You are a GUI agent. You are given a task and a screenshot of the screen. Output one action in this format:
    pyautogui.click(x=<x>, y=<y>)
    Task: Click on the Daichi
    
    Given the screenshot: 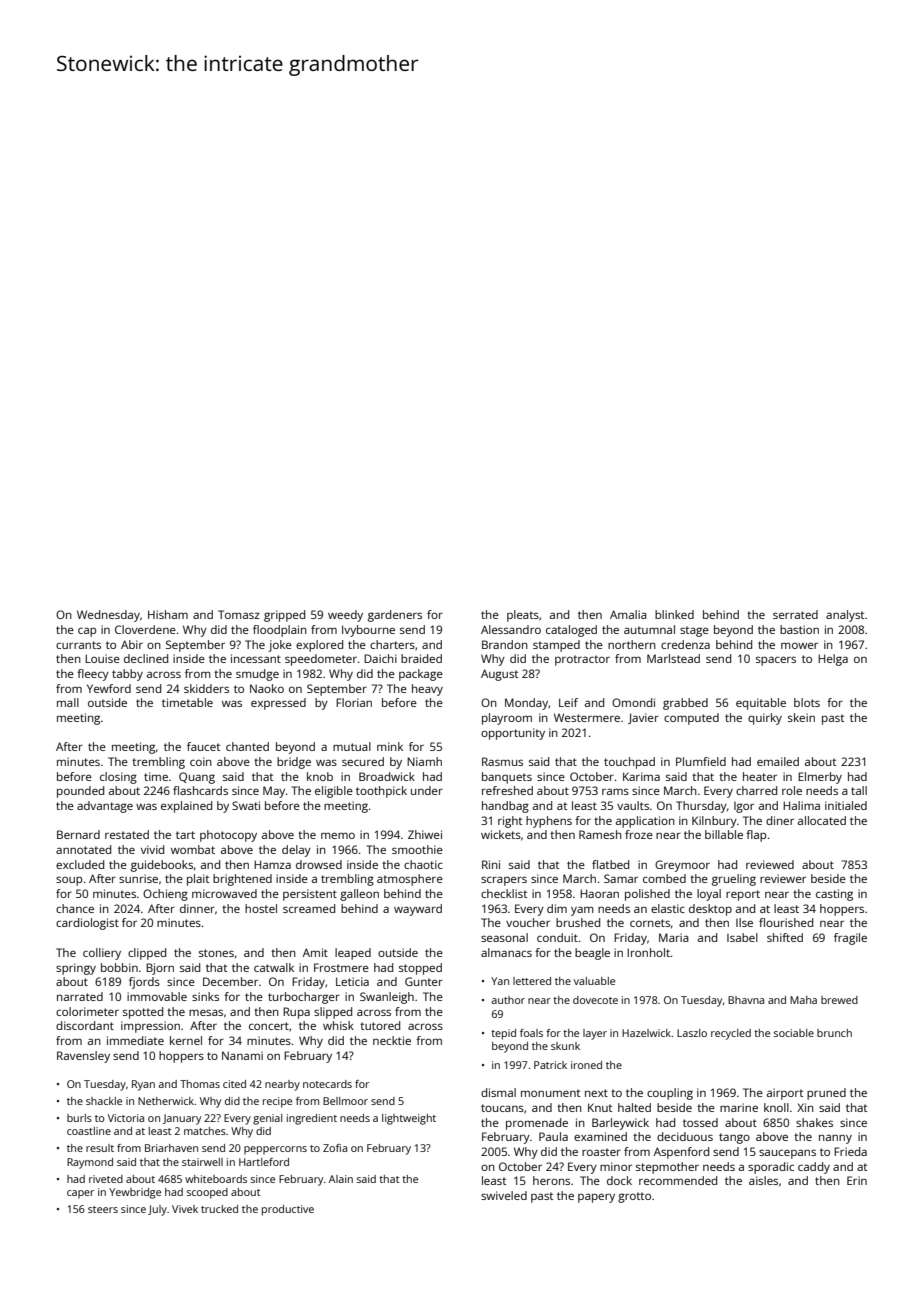 What is the action you would take?
    pyautogui.click(x=380, y=658)
